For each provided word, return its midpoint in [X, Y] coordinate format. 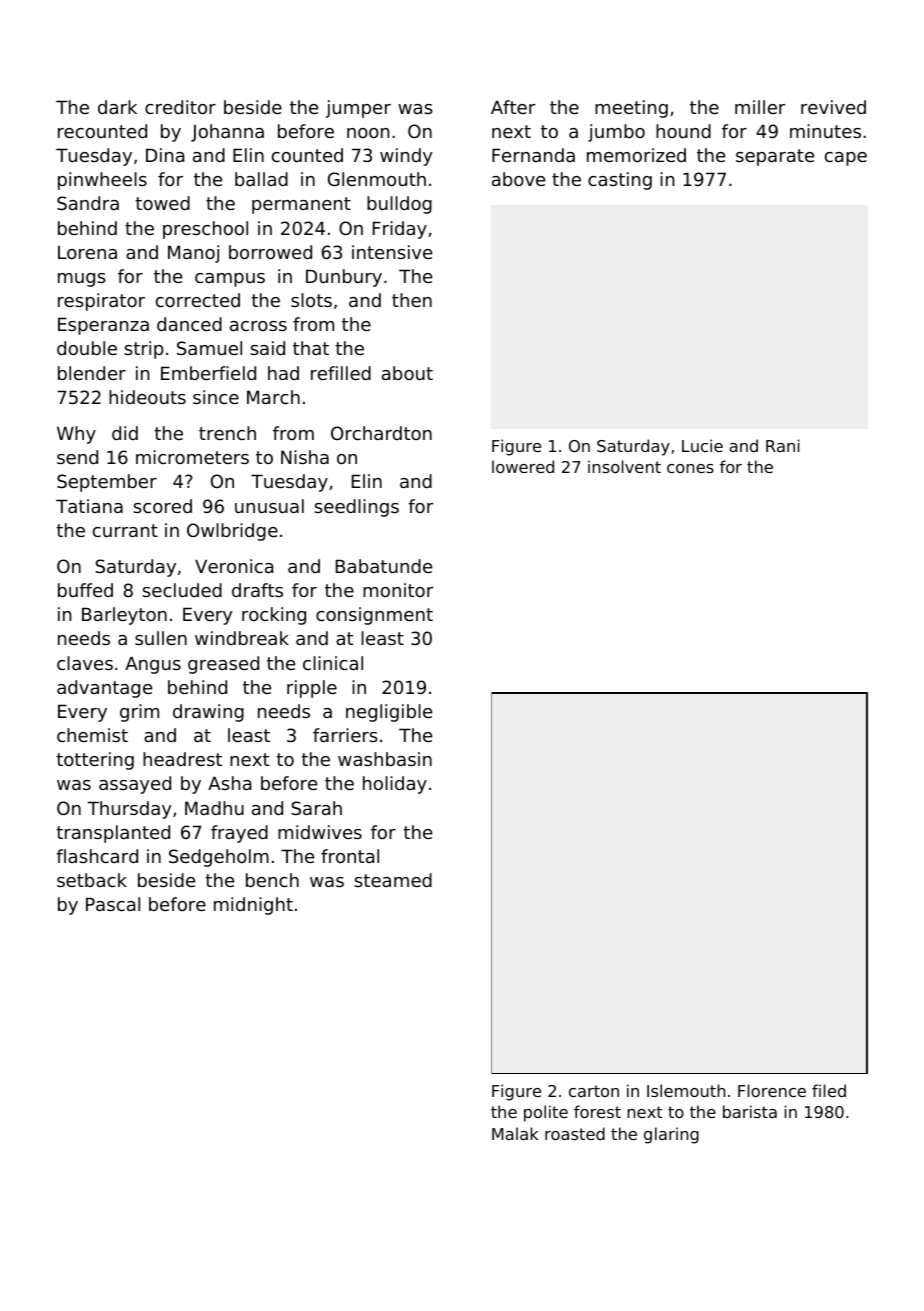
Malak [515, 1133]
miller [760, 107]
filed [829, 1090]
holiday [395, 785]
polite [546, 1113]
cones [690, 468]
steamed [393, 880]
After [513, 107]
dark [117, 107]
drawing [208, 713]
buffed [85, 590]
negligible [389, 713]
